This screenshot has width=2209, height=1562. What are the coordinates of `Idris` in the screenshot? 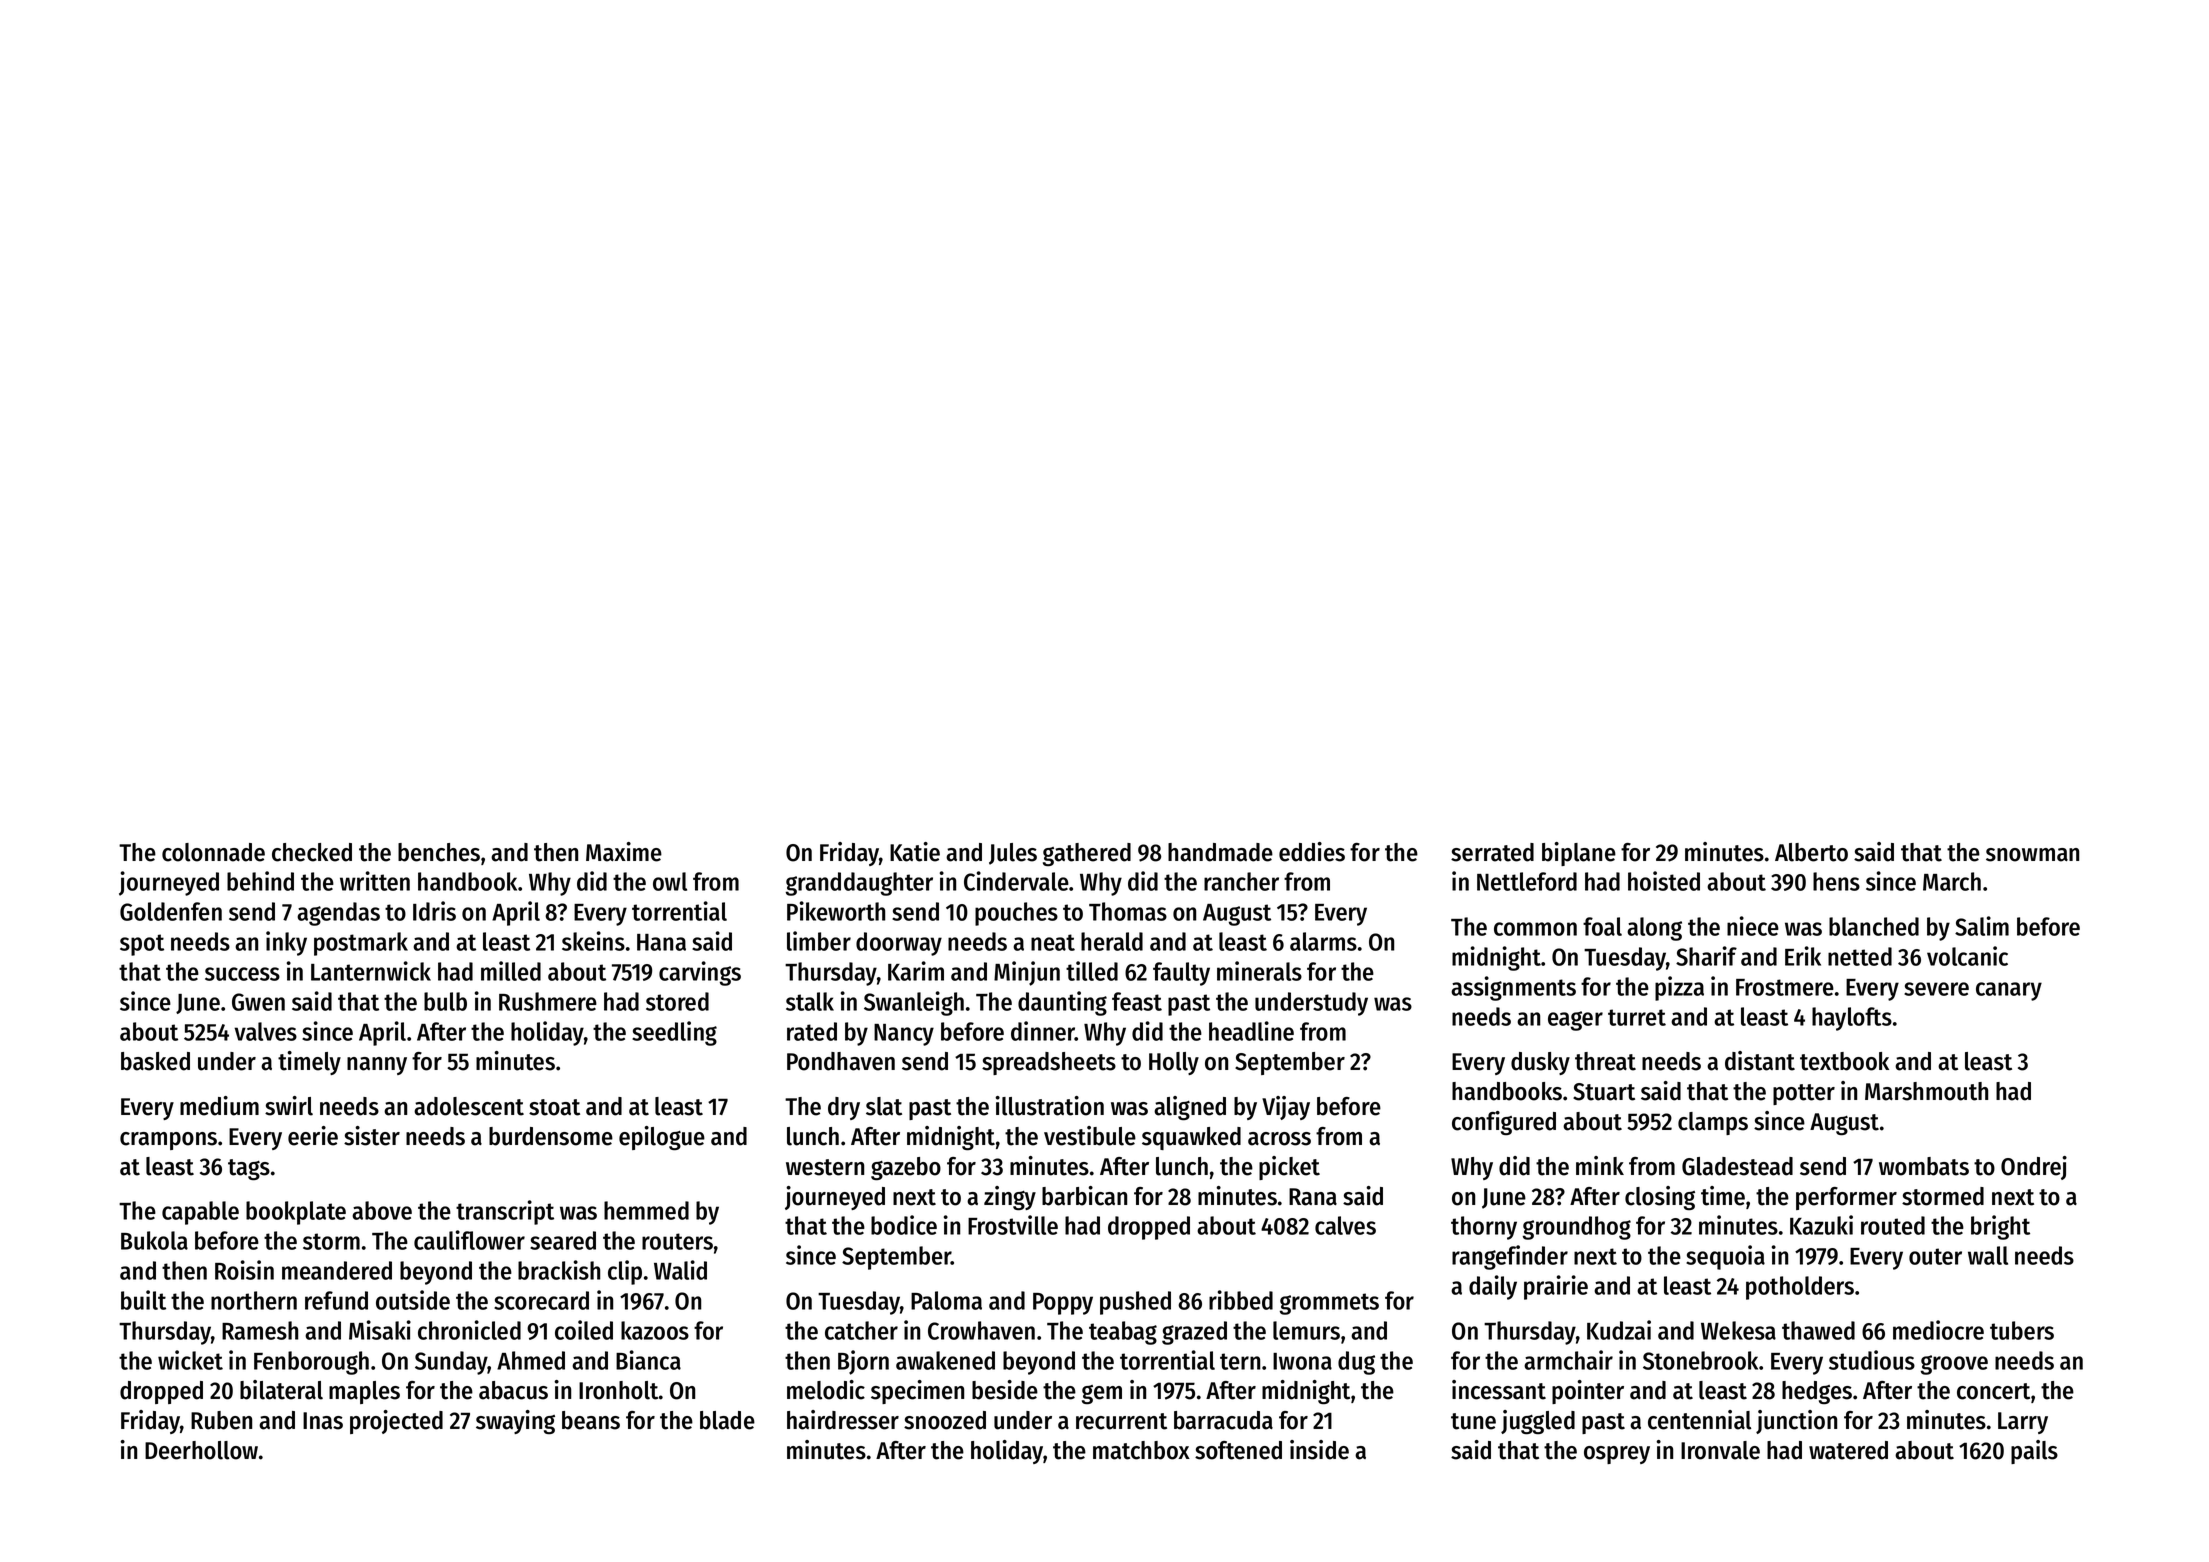 It's located at (434, 911).
